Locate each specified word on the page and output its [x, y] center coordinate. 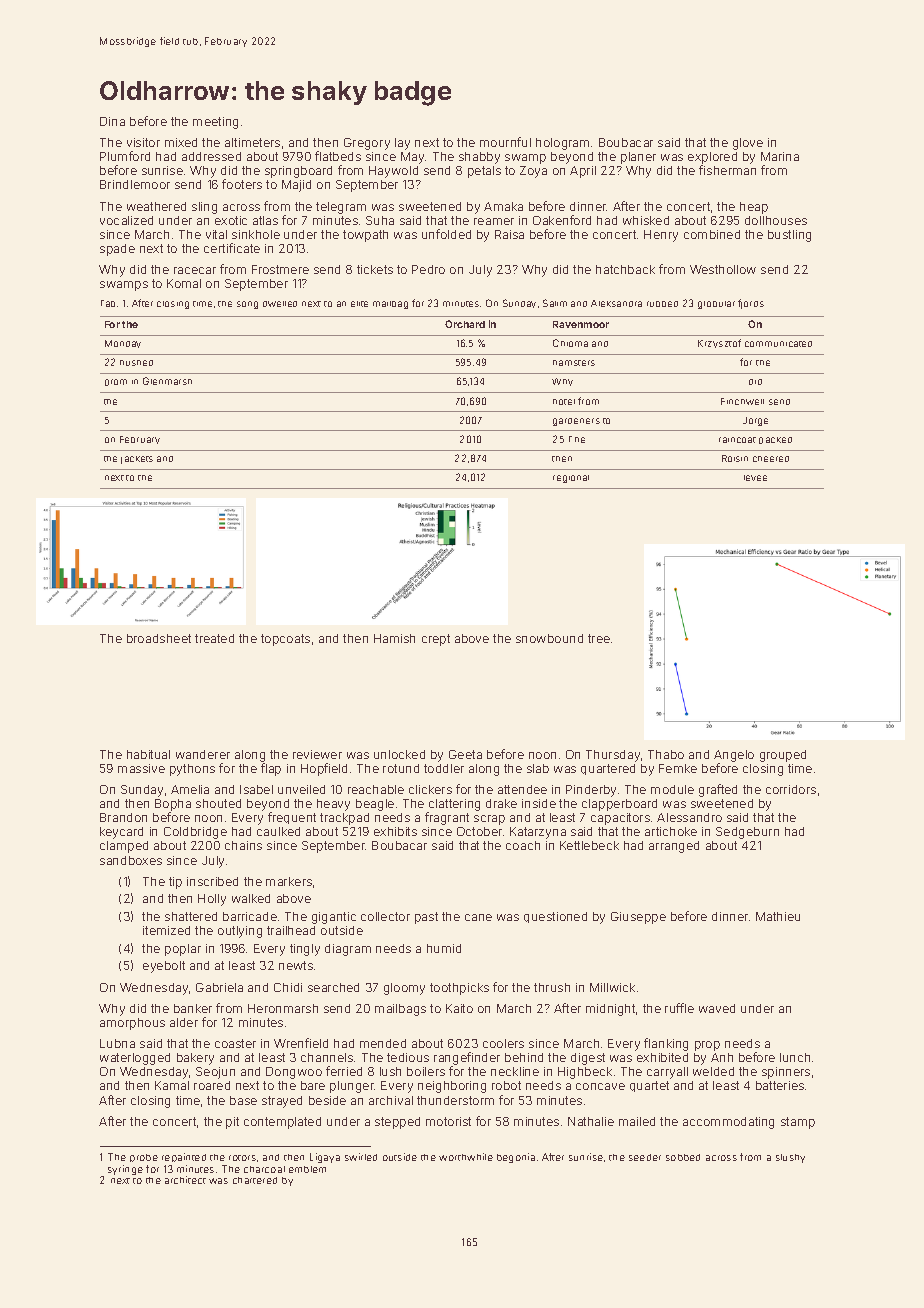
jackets [137, 460]
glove [748, 144]
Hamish [394, 638]
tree [599, 638]
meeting [215, 123]
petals [484, 172]
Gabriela [219, 987]
